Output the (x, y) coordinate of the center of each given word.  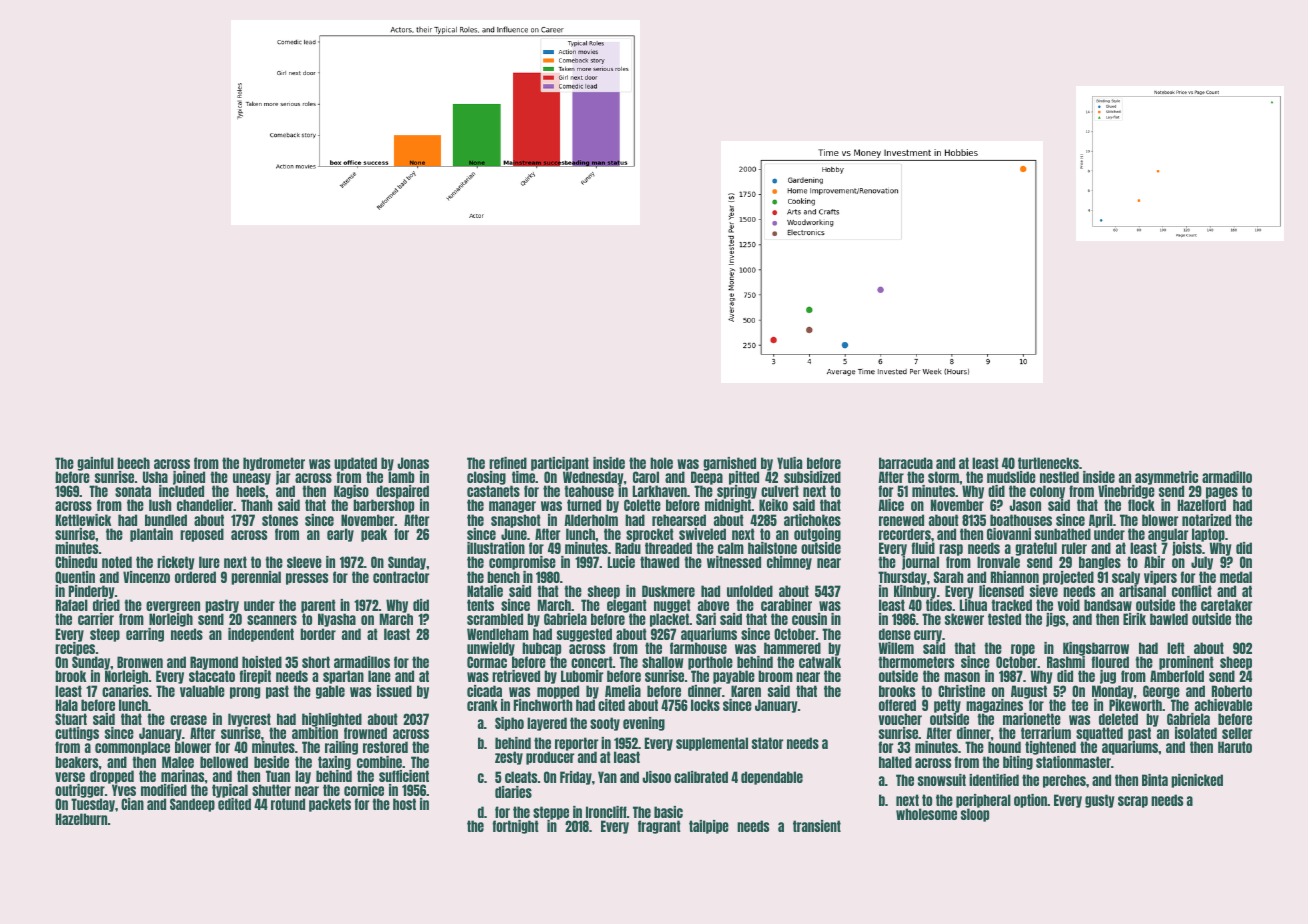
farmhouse (698, 648)
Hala (67, 705)
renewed (901, 520)
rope (1022, 650)
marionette (1032, 719)
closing (486, 478)
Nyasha (337, 620)
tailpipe (709, 827)
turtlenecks (1048, 463)
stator (767, 743)
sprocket (650, 535)
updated (355, 464)
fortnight (515, 827)
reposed (202, 535)
